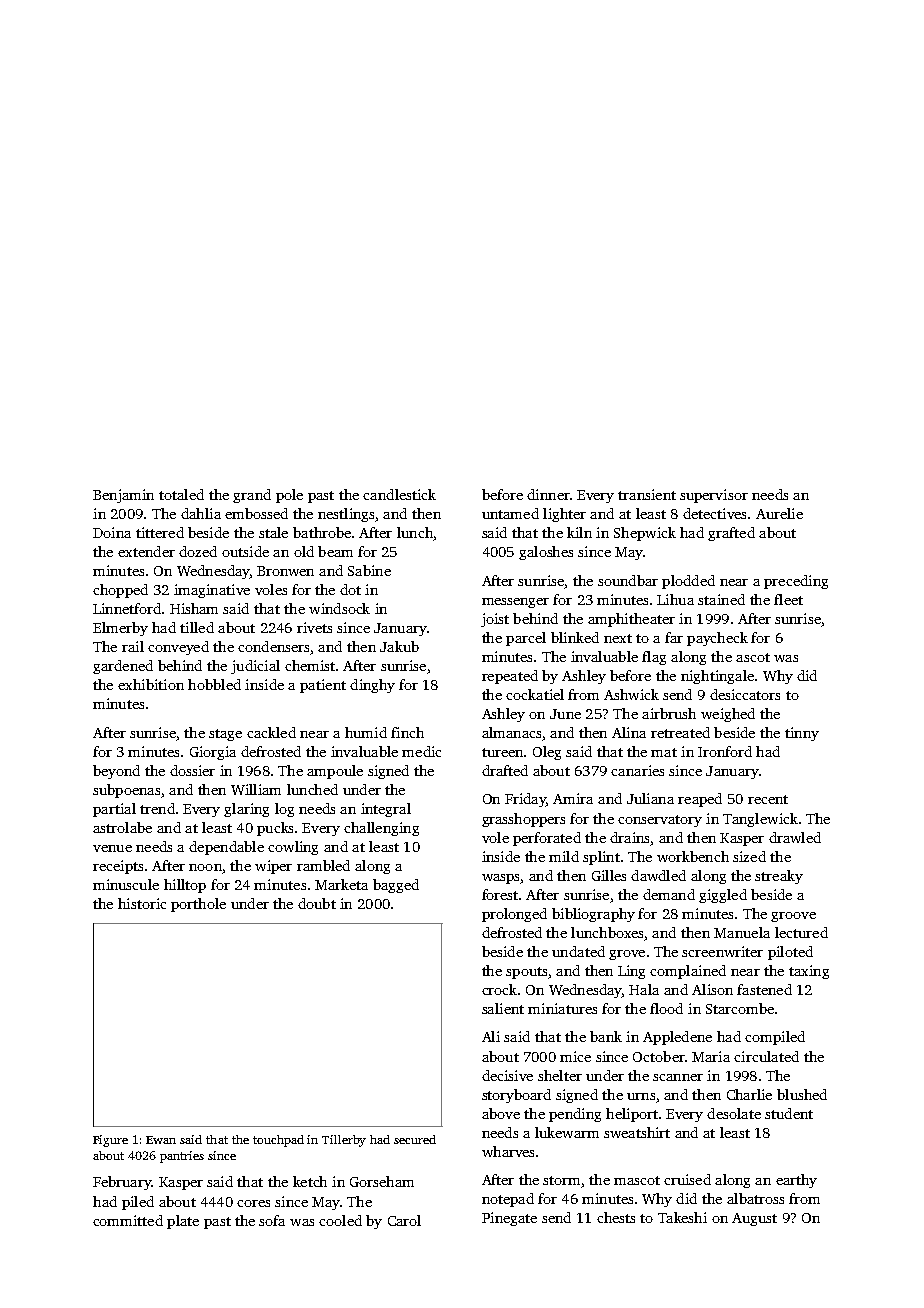  What do you see at coordinates (382, 1181) in the page?
I see `Gorseham` at bounding box center [382, 1181].
